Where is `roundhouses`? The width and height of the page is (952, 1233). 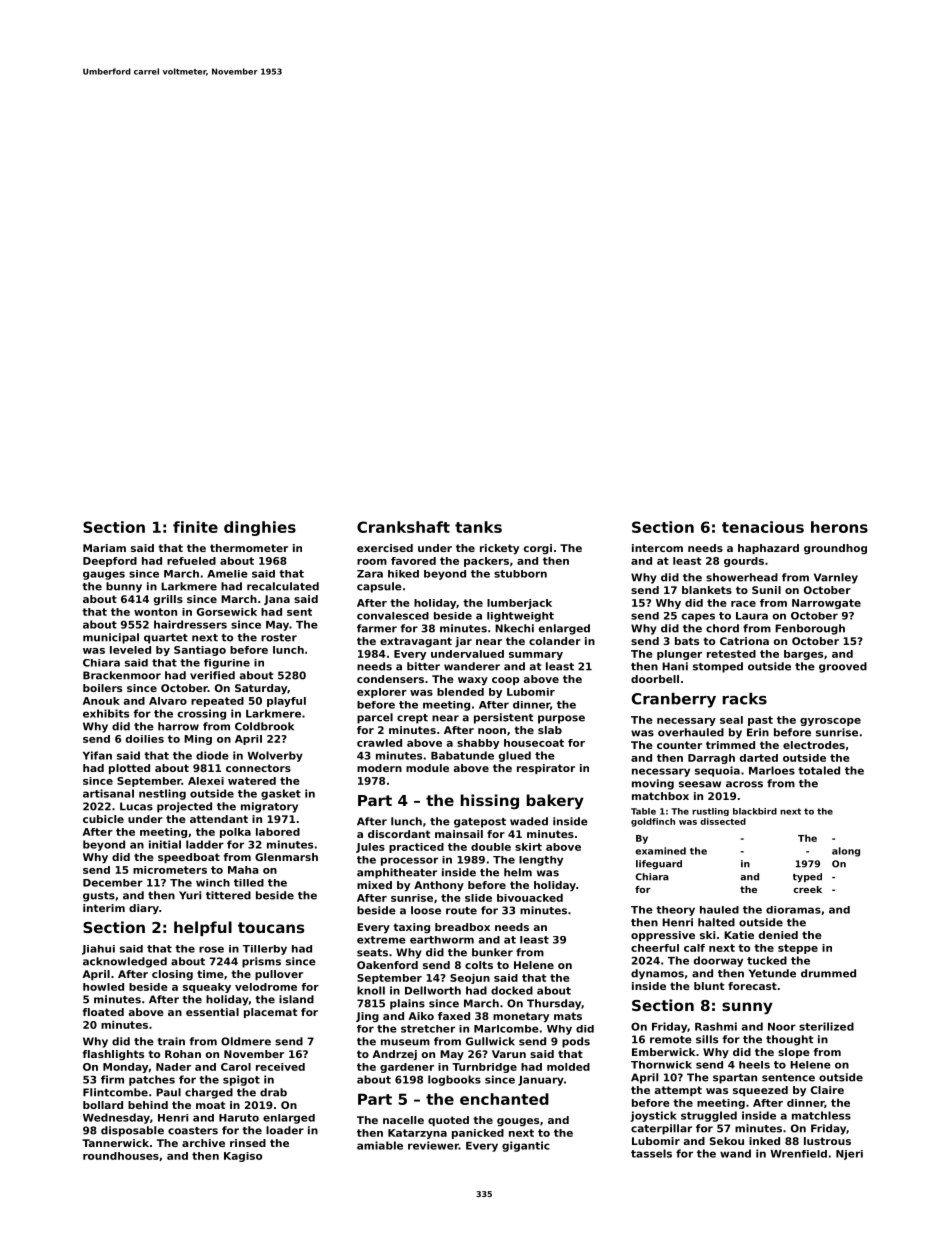
roundhouses is located at coordinates (121, 1156).
